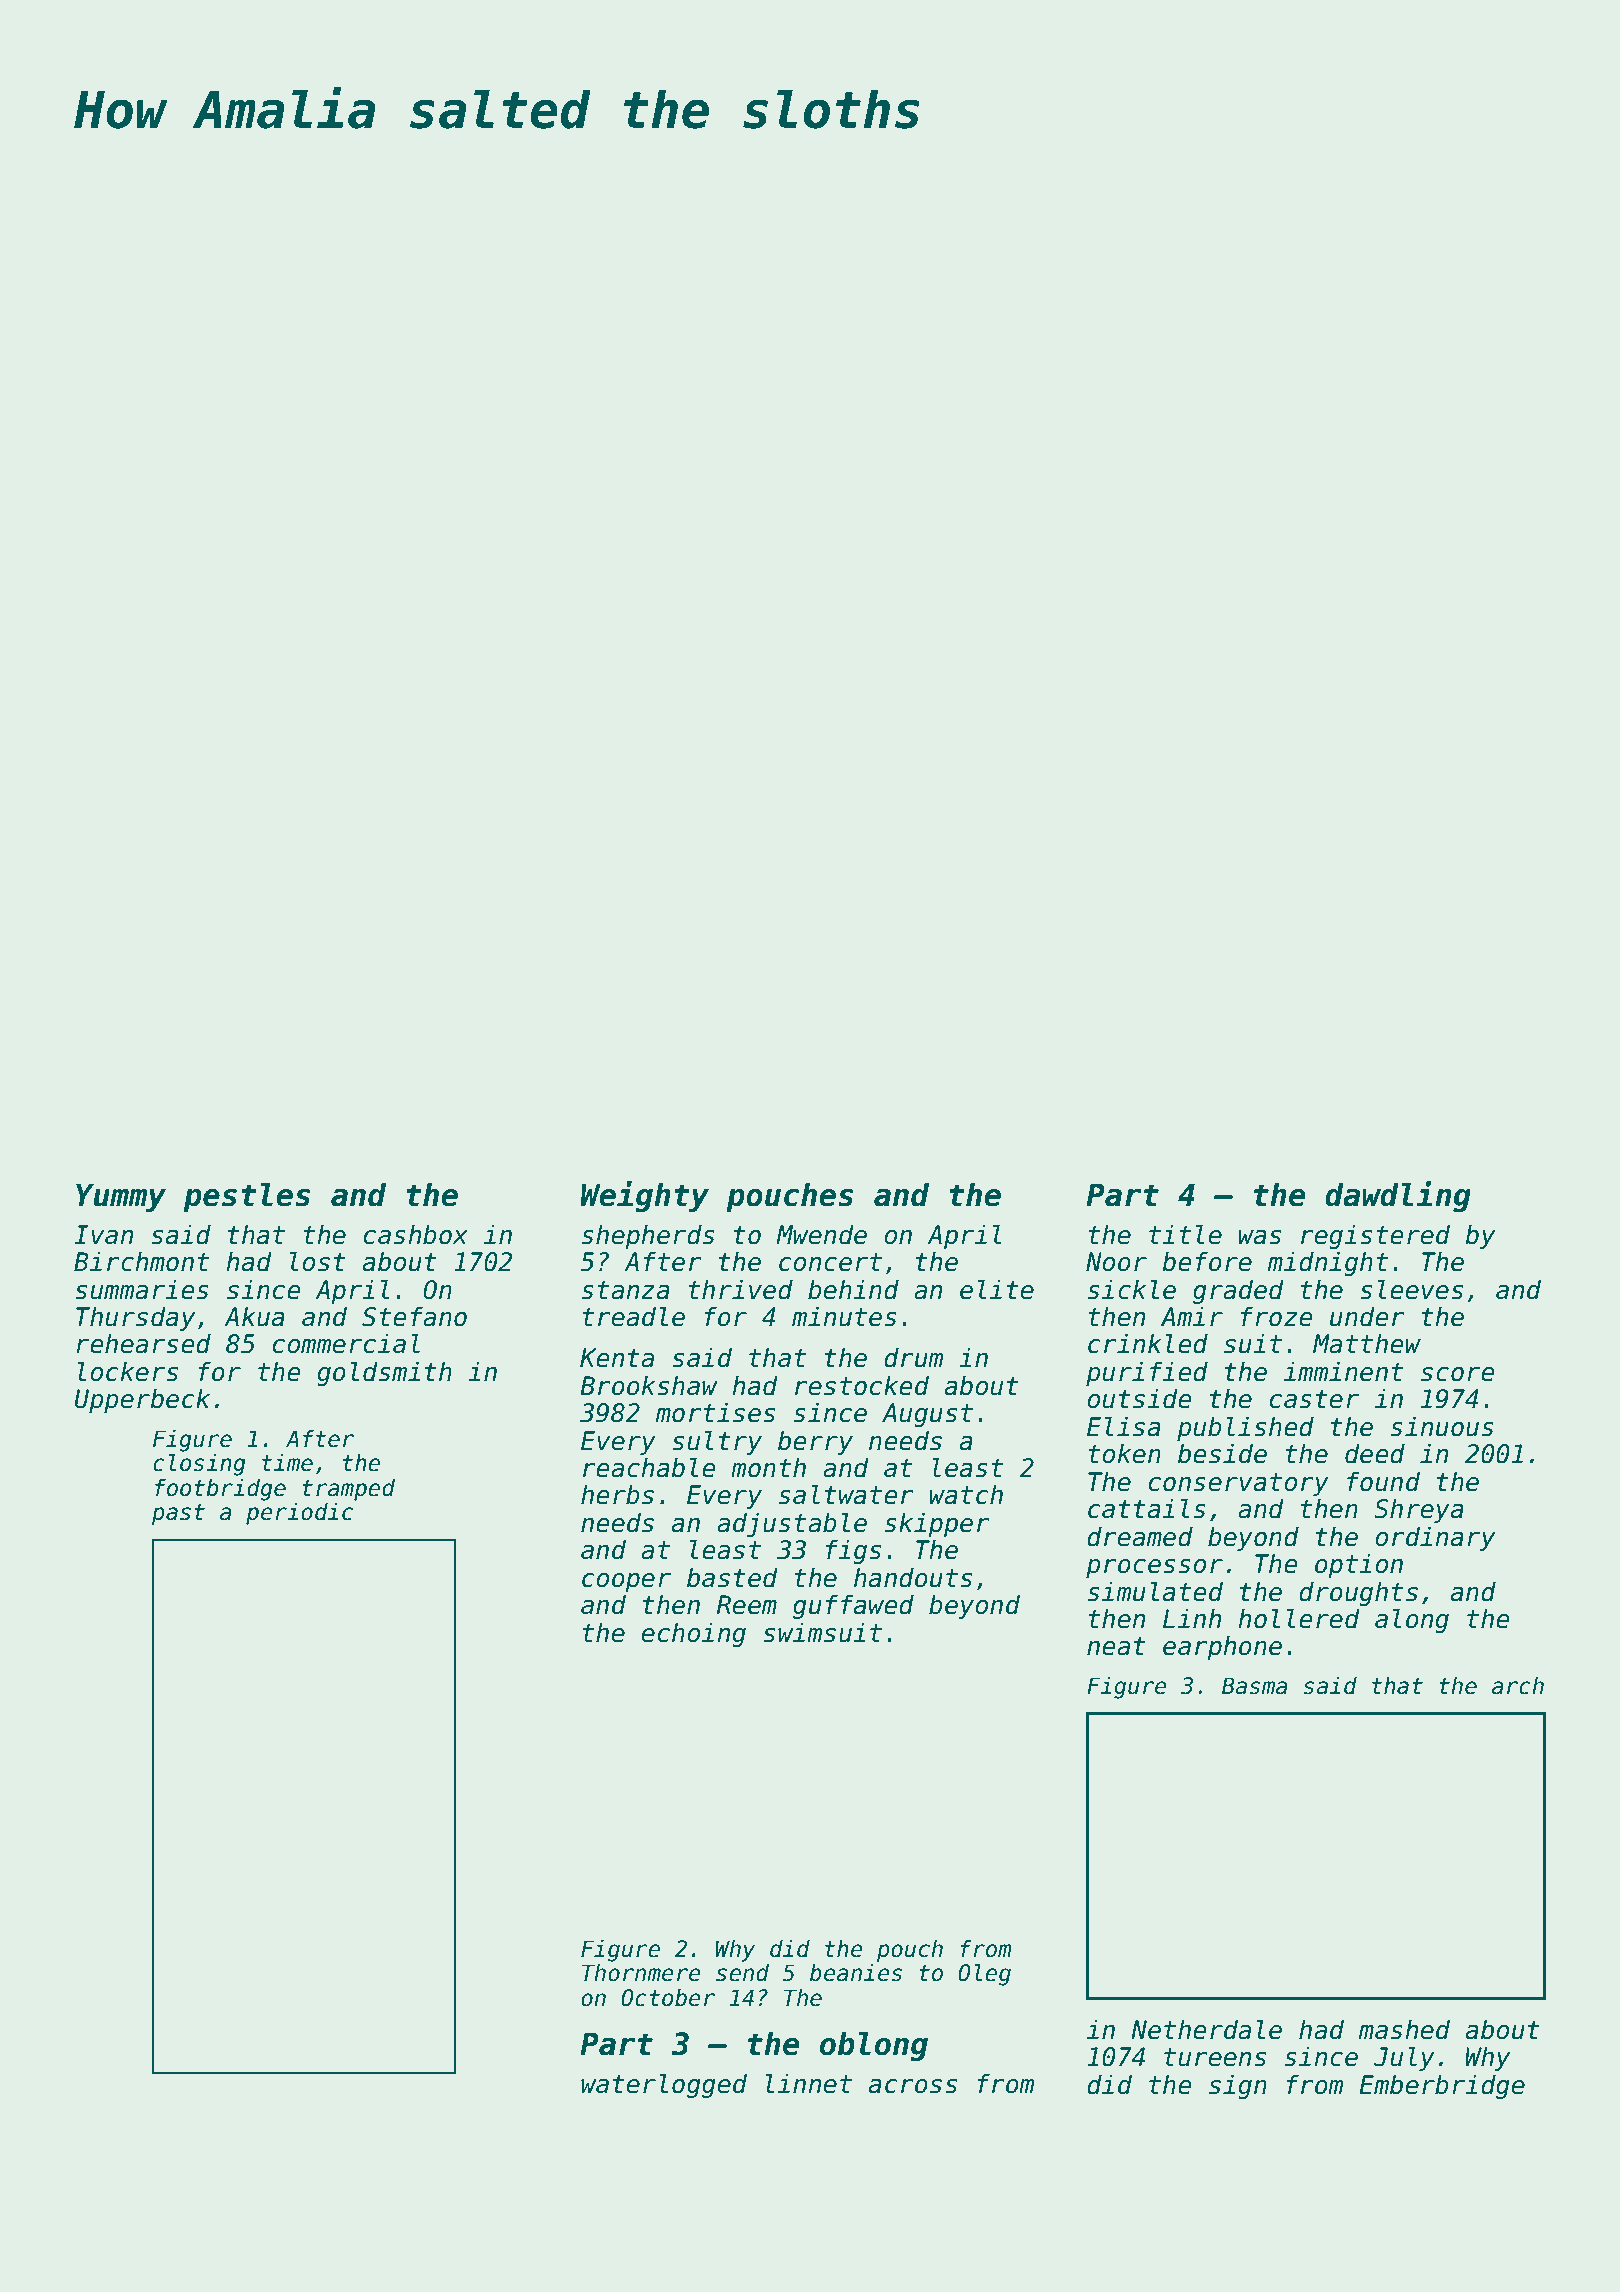  What do you see at coordinates (1238, 2086) in the image?
I see `sign` at bounding box center [1238, 2086].
